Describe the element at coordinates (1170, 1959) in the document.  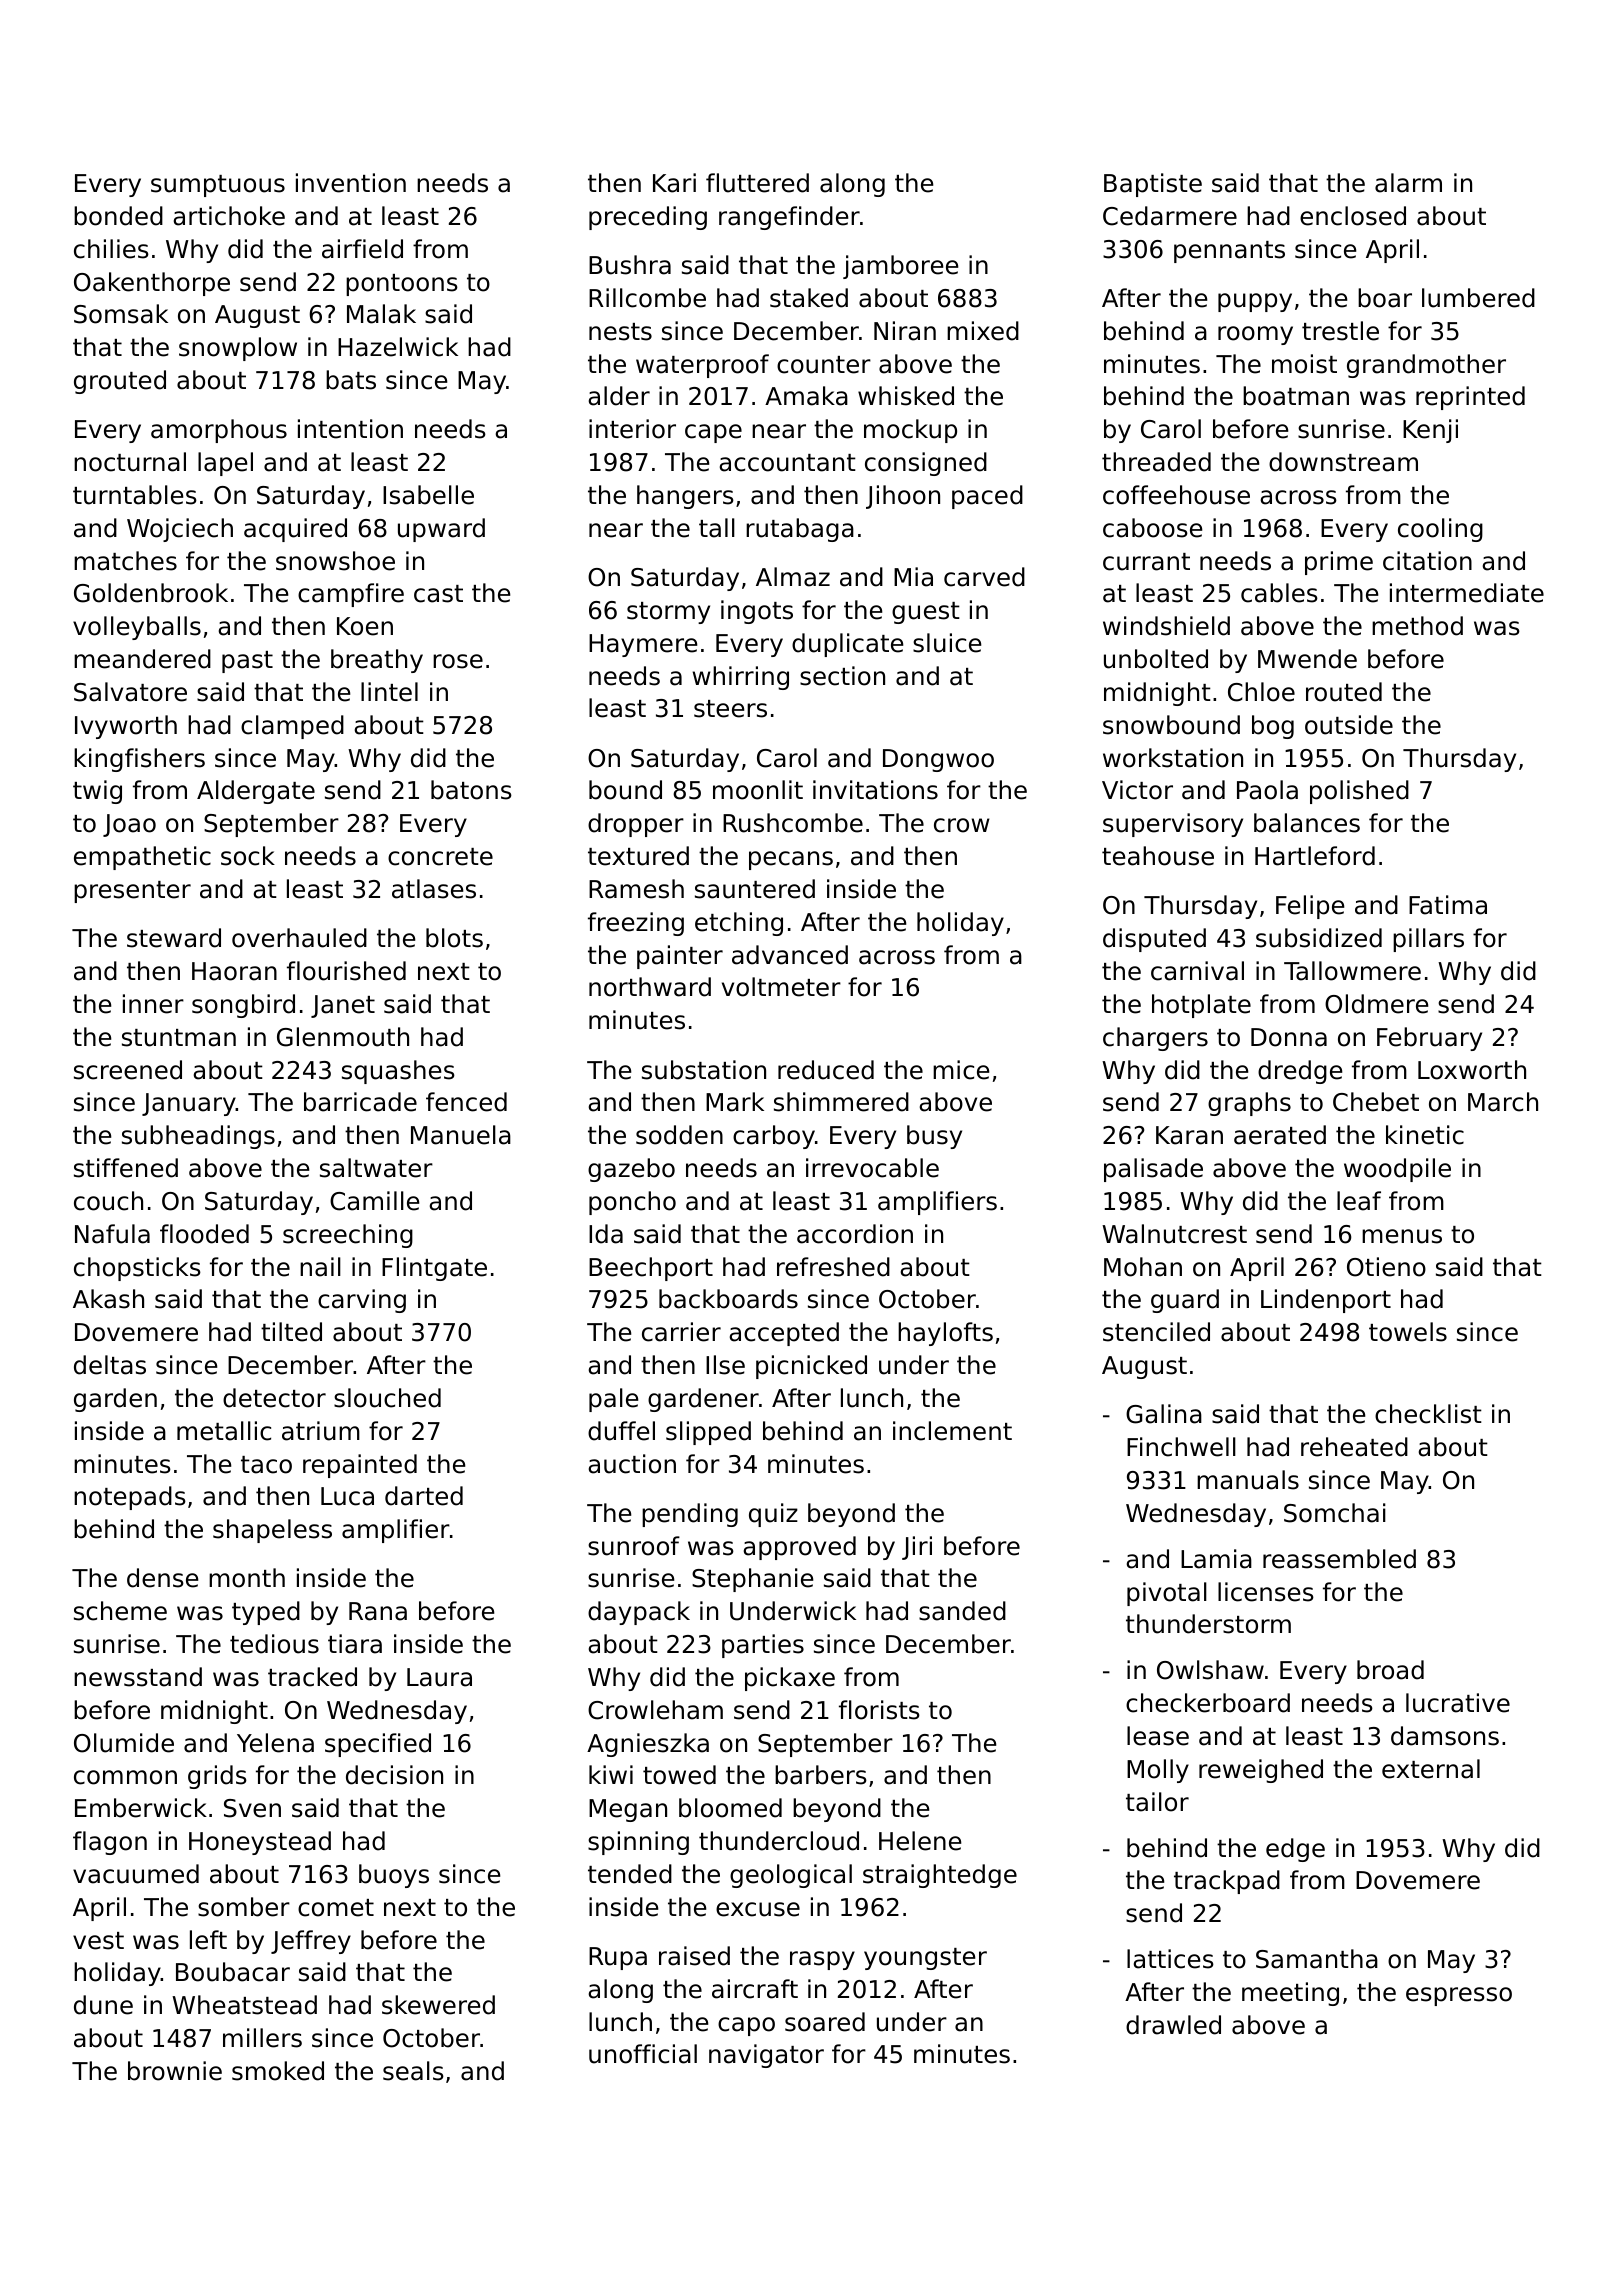
I see `lattices` at that location.
